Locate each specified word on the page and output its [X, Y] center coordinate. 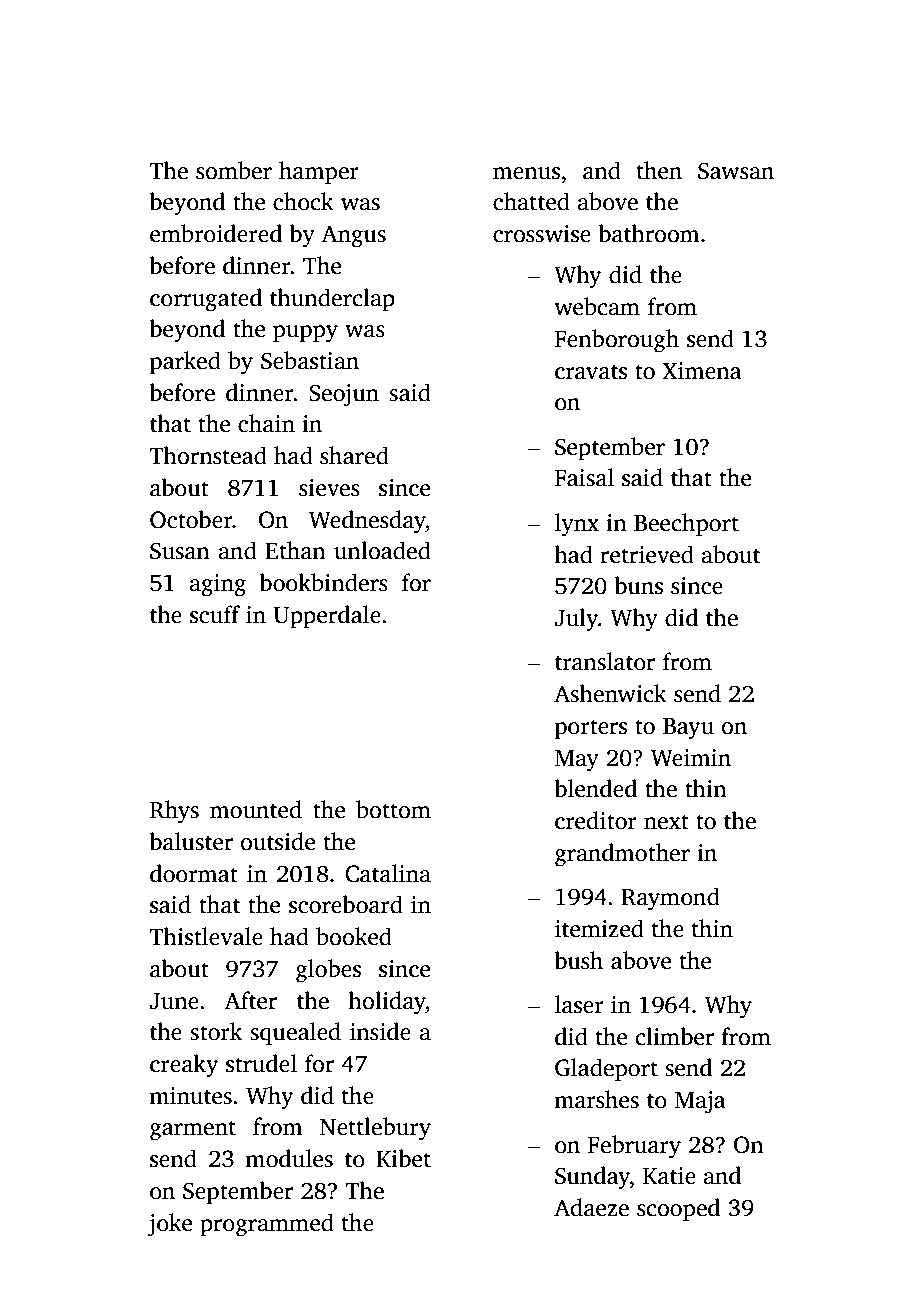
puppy [305, 334]
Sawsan [736, 171]
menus [526, 173]
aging [218, 585]
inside [380, 1031]
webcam [597, 306]
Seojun [344, 395]
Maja [700, 1102]
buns [638, 585]
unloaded [382, 550]
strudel [261, 1063]
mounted [256, 809]
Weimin [691, 758]
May [577, 761]
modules [289, 1158]
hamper [319, 172]
